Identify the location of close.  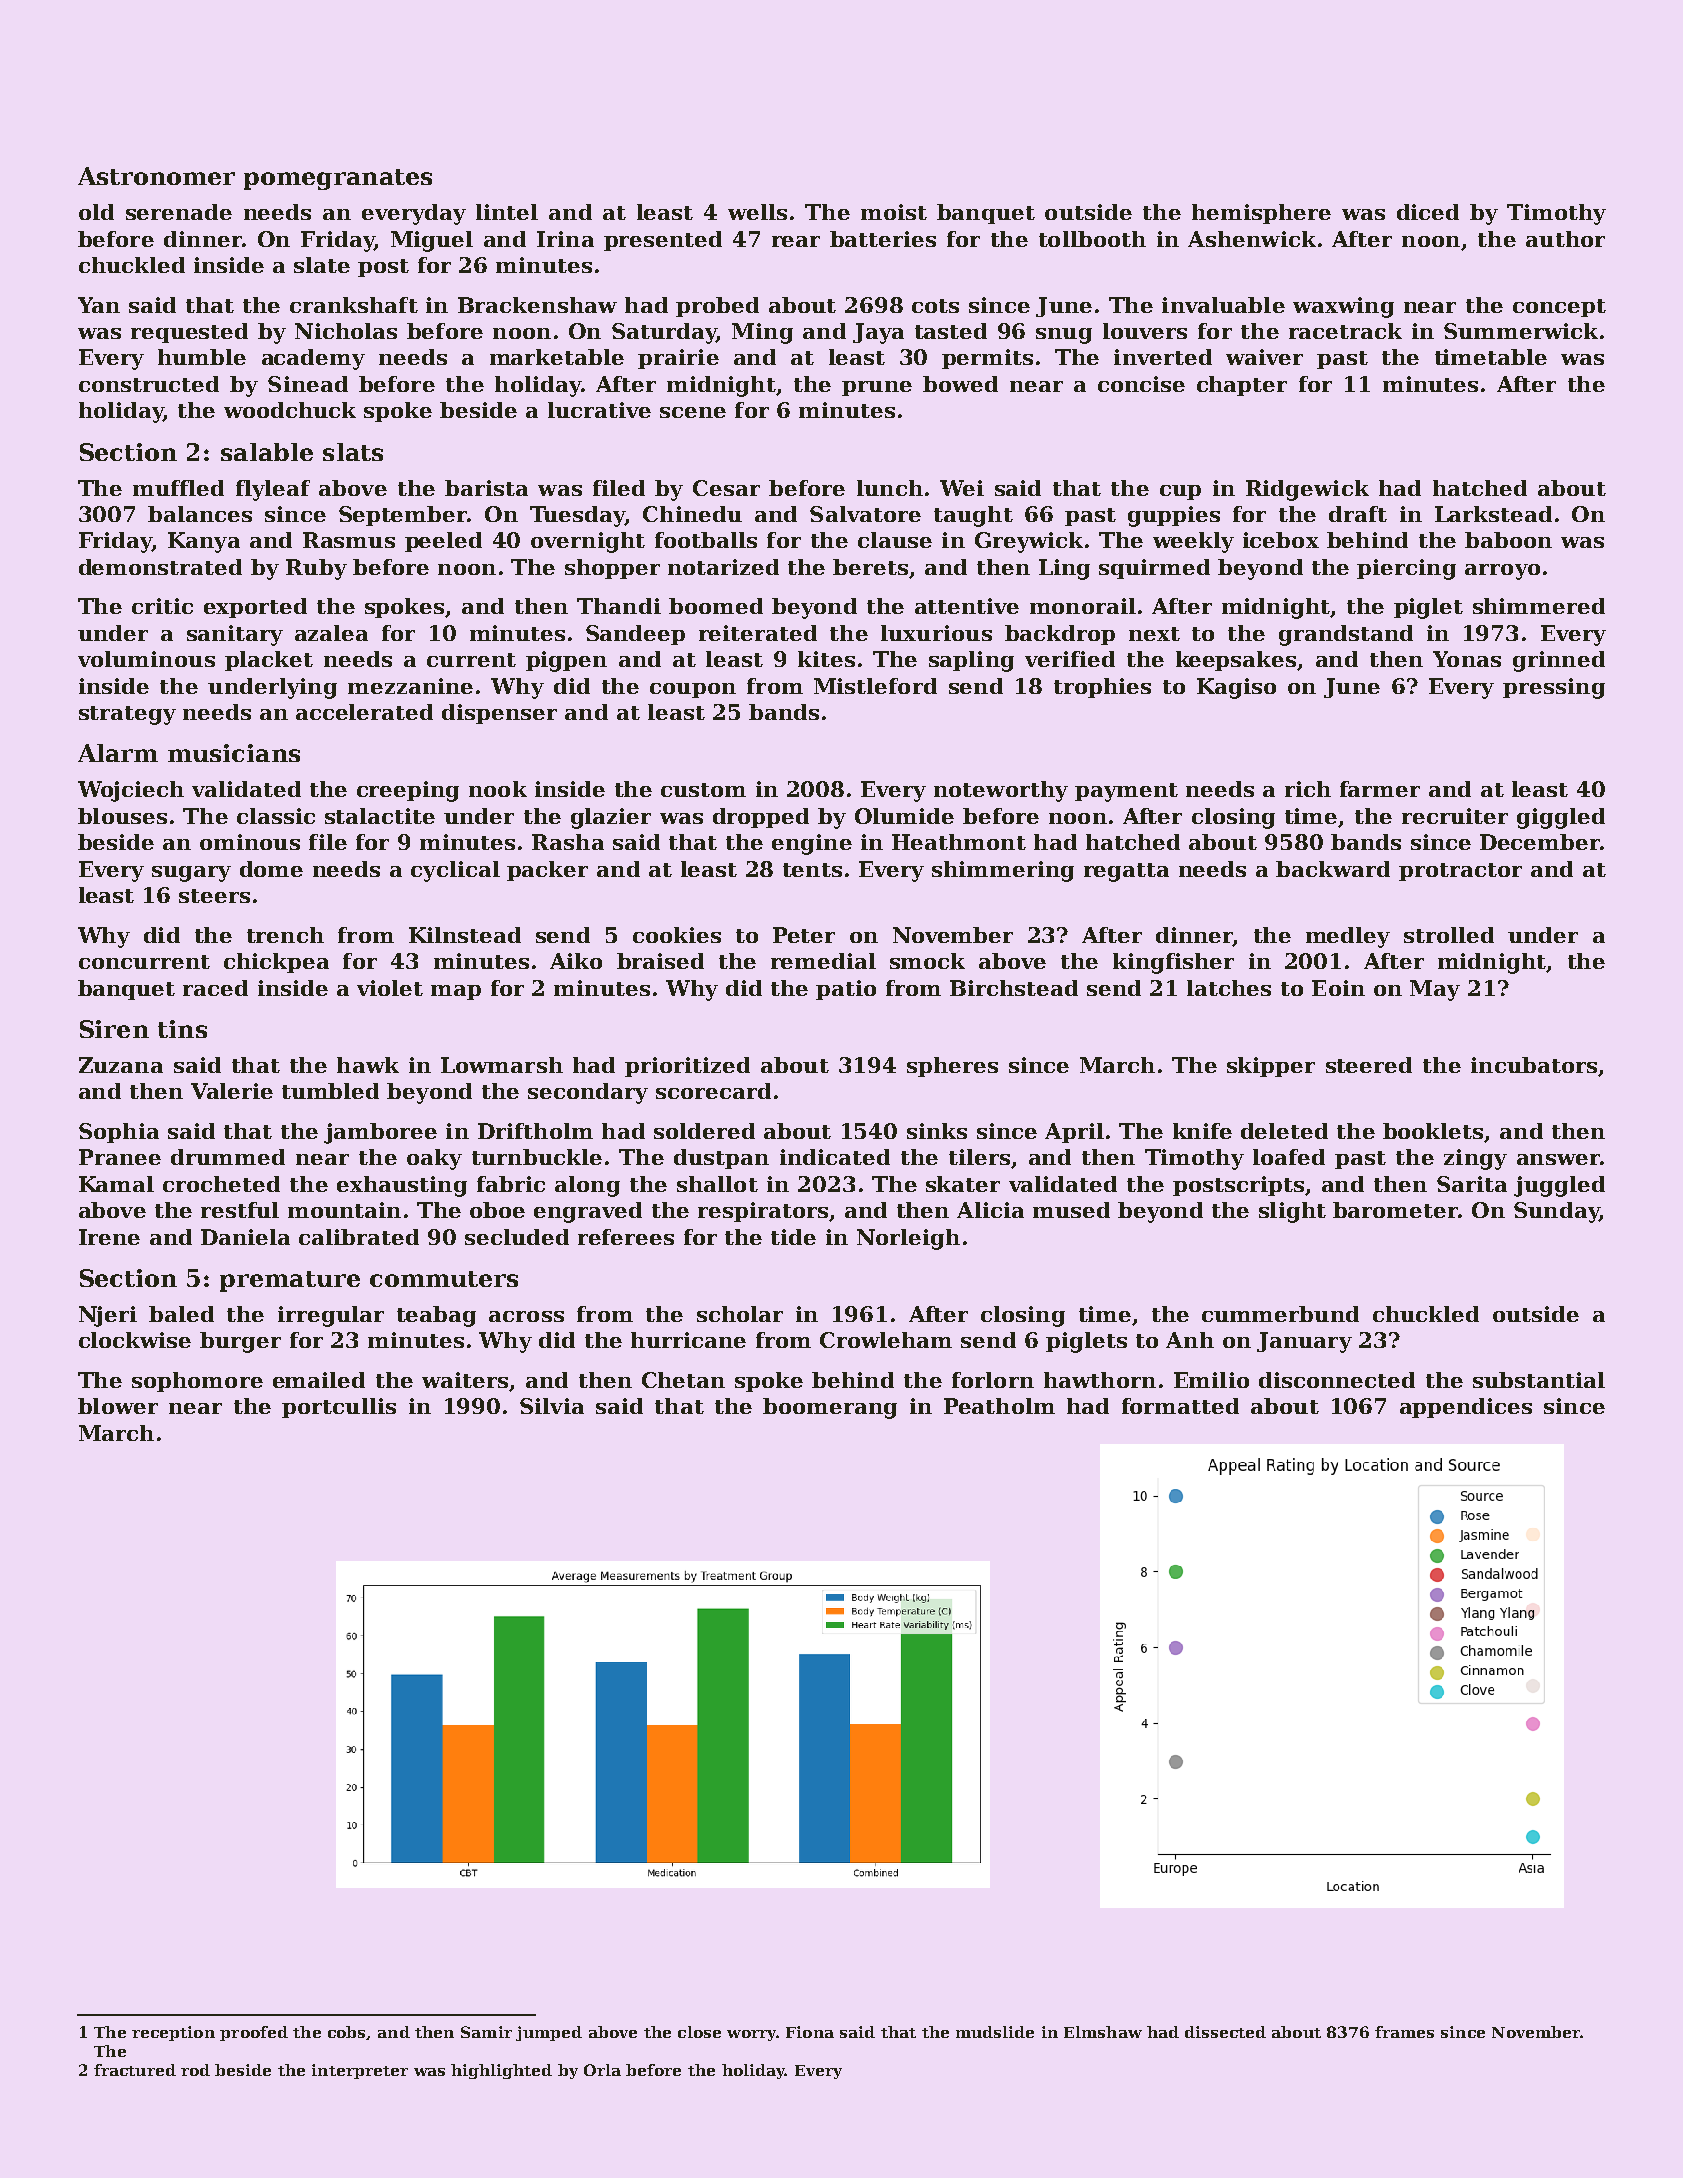
(699, 2032).
